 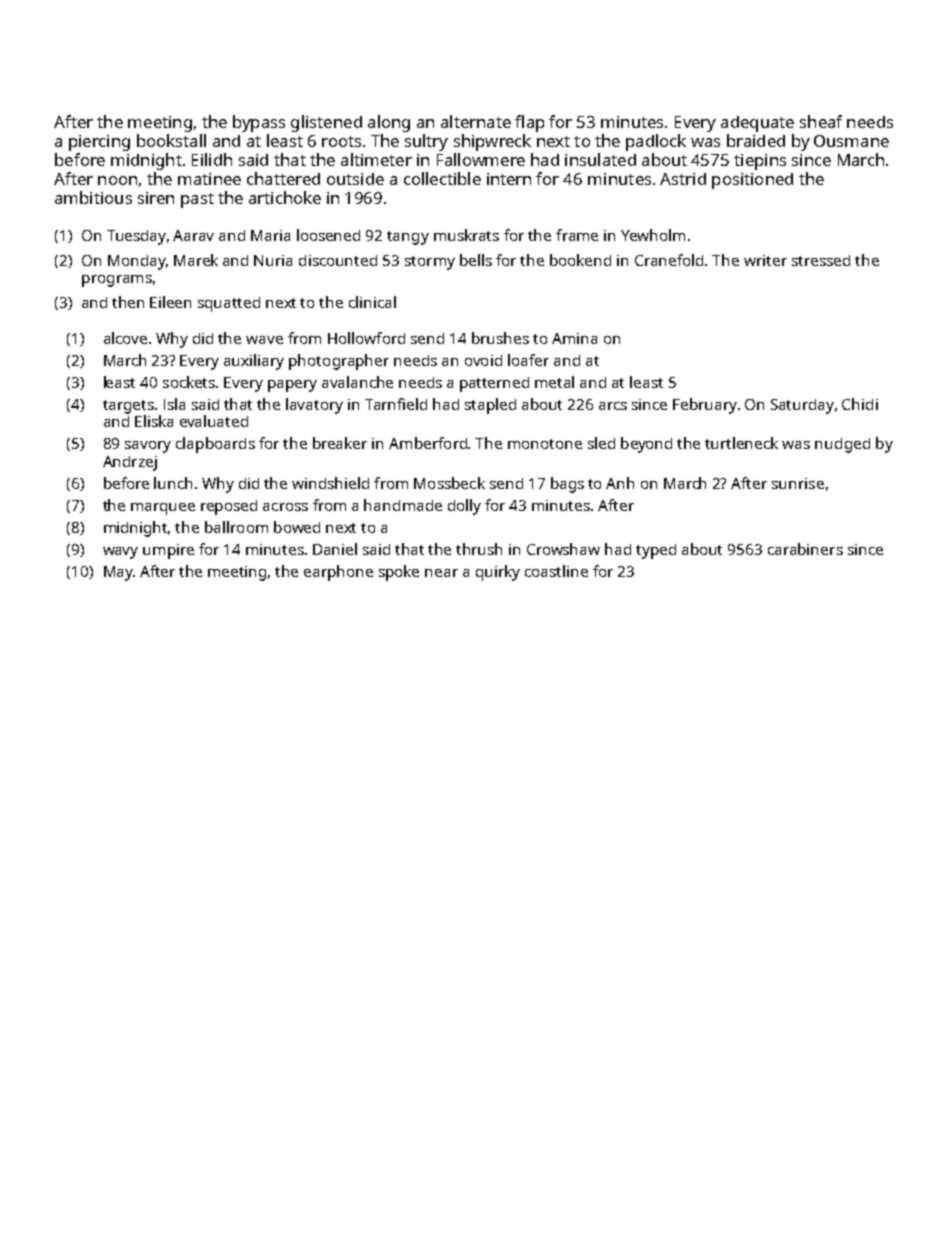 What do you see at coordinates (498, 573) in the image?
I see `quirky` at bounding box center [498, 573].
